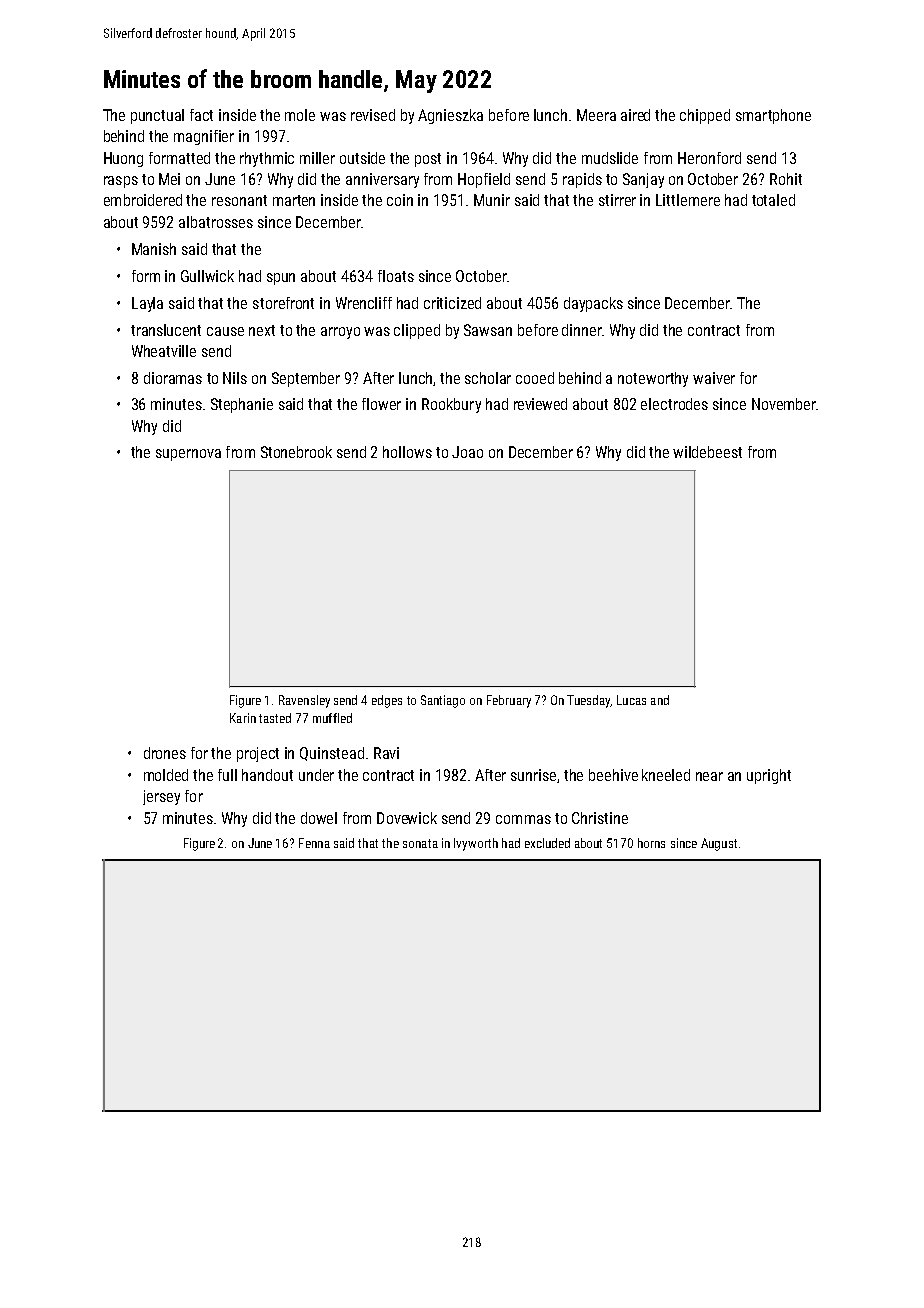 Image resolution: width=924 pixels, height=1308 pixels. What do you see at coordinates (476, 844) in the page?
I see `Ivyworth` at bounding box center [476, 844].
